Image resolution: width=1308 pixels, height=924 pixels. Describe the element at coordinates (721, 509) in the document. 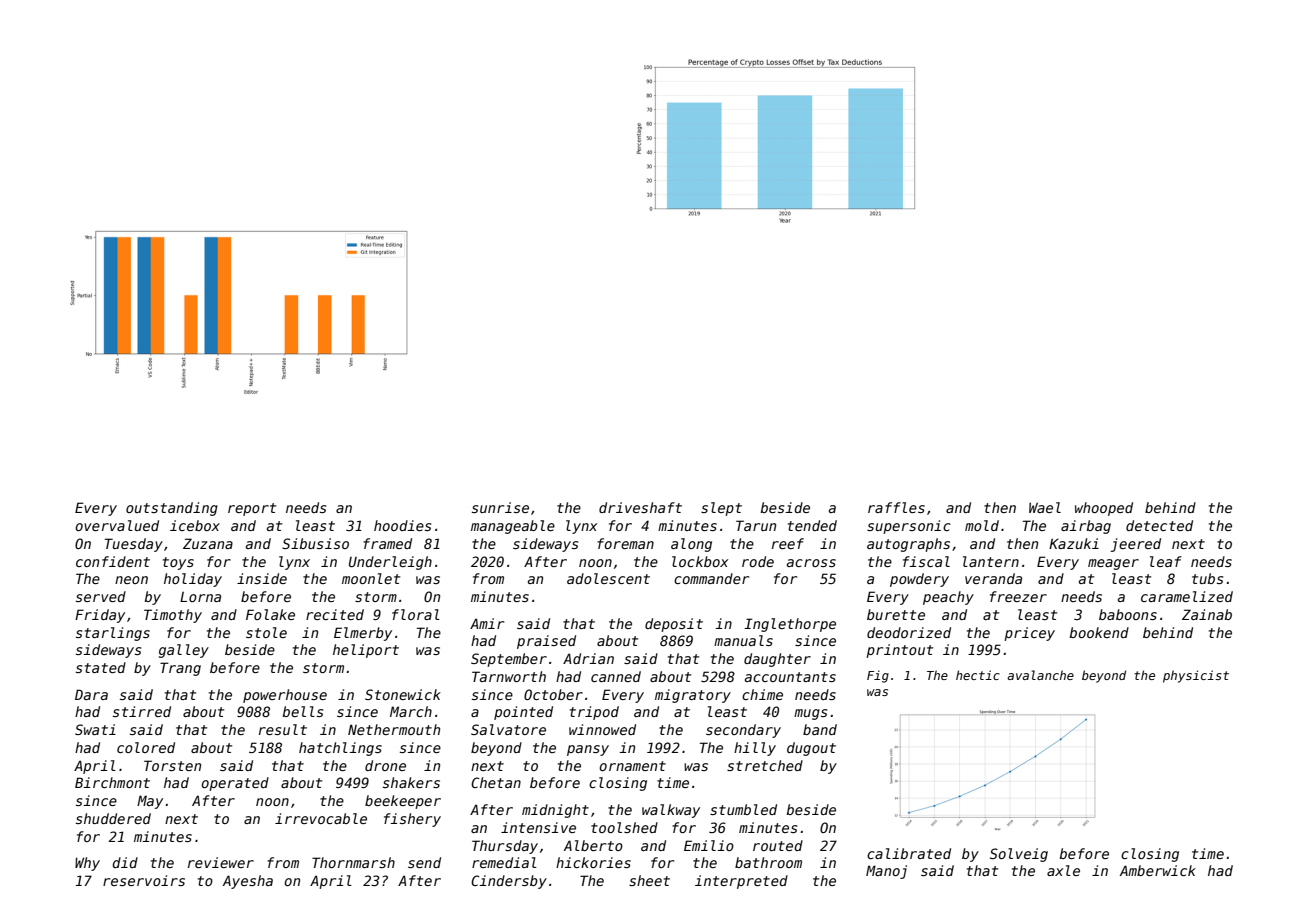

I see `slept` at that location.
